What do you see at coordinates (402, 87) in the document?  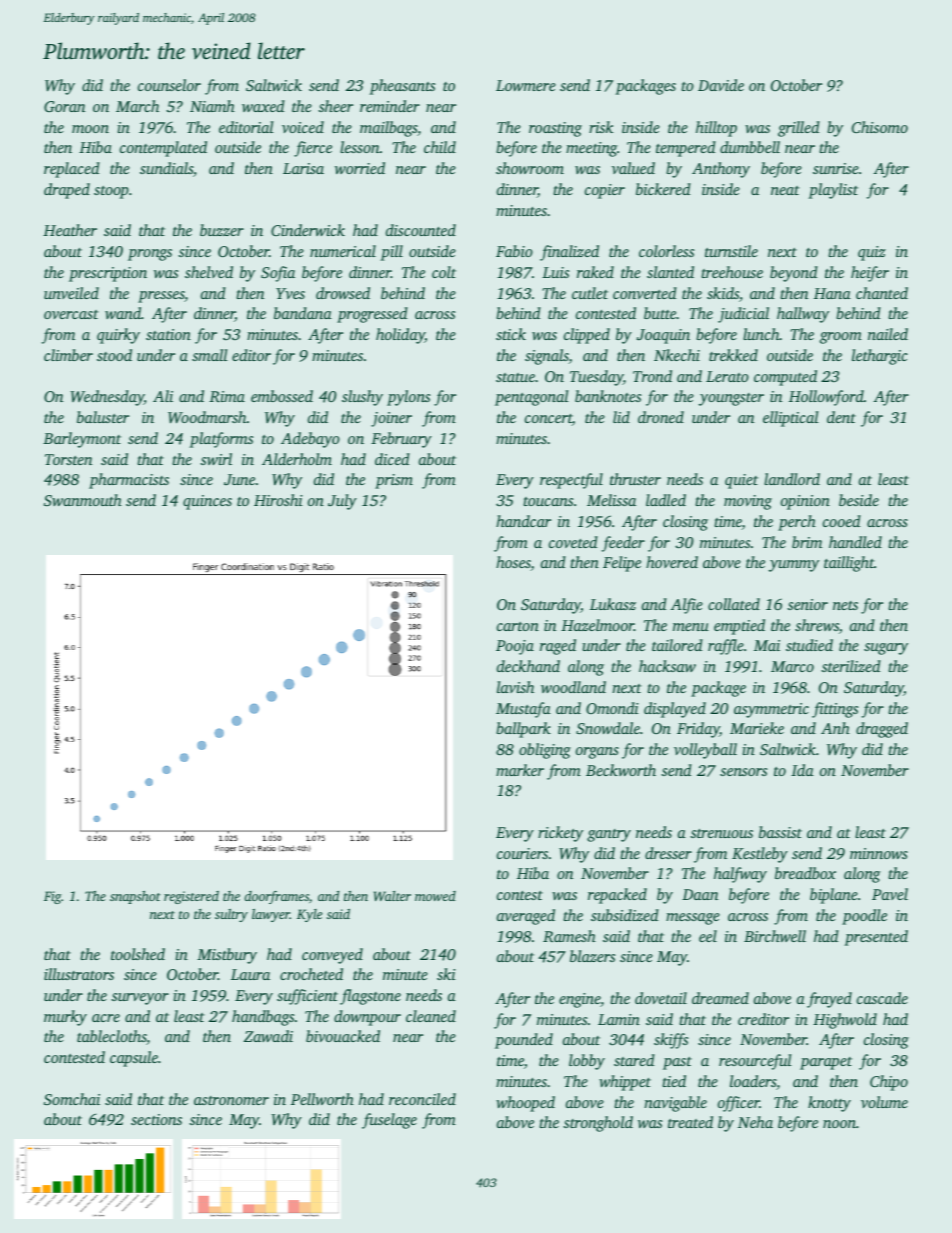 I see `pheasants` at bounding box center [402, 87].
